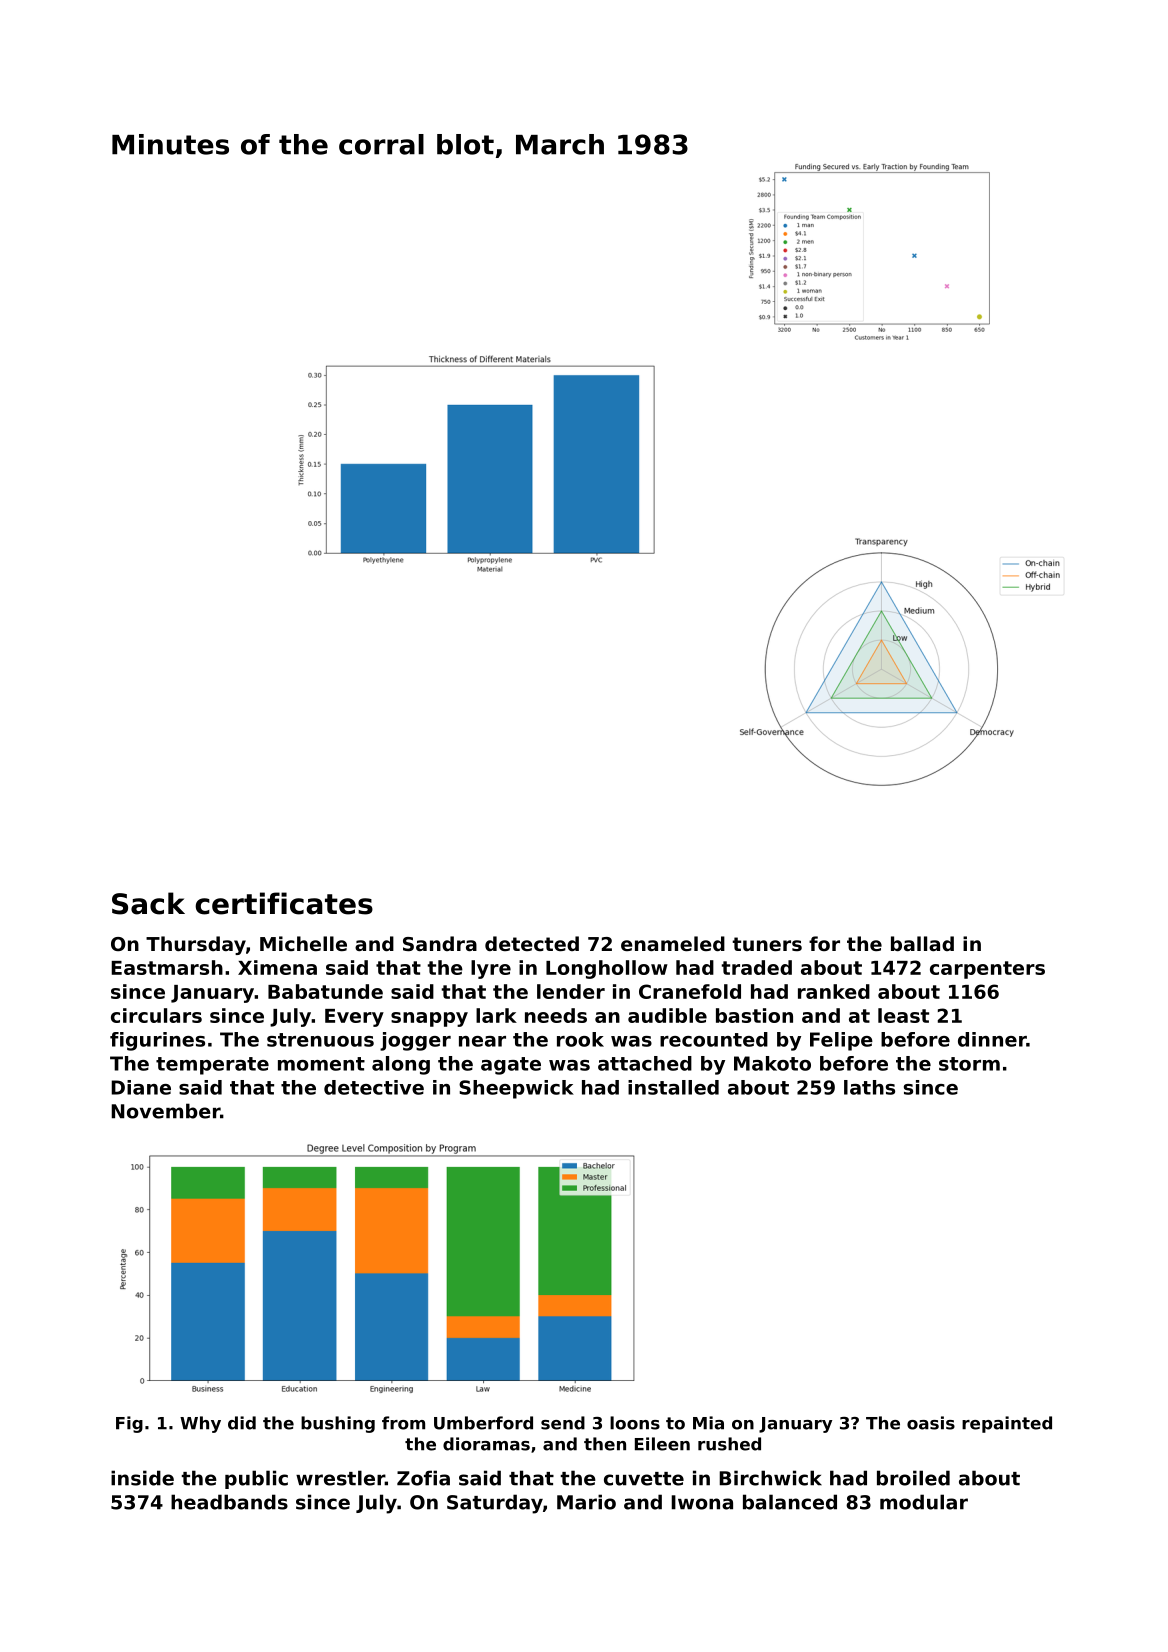 This screenshot has width=1168, height=1652. I want to click on send, so click(563, 1423).
